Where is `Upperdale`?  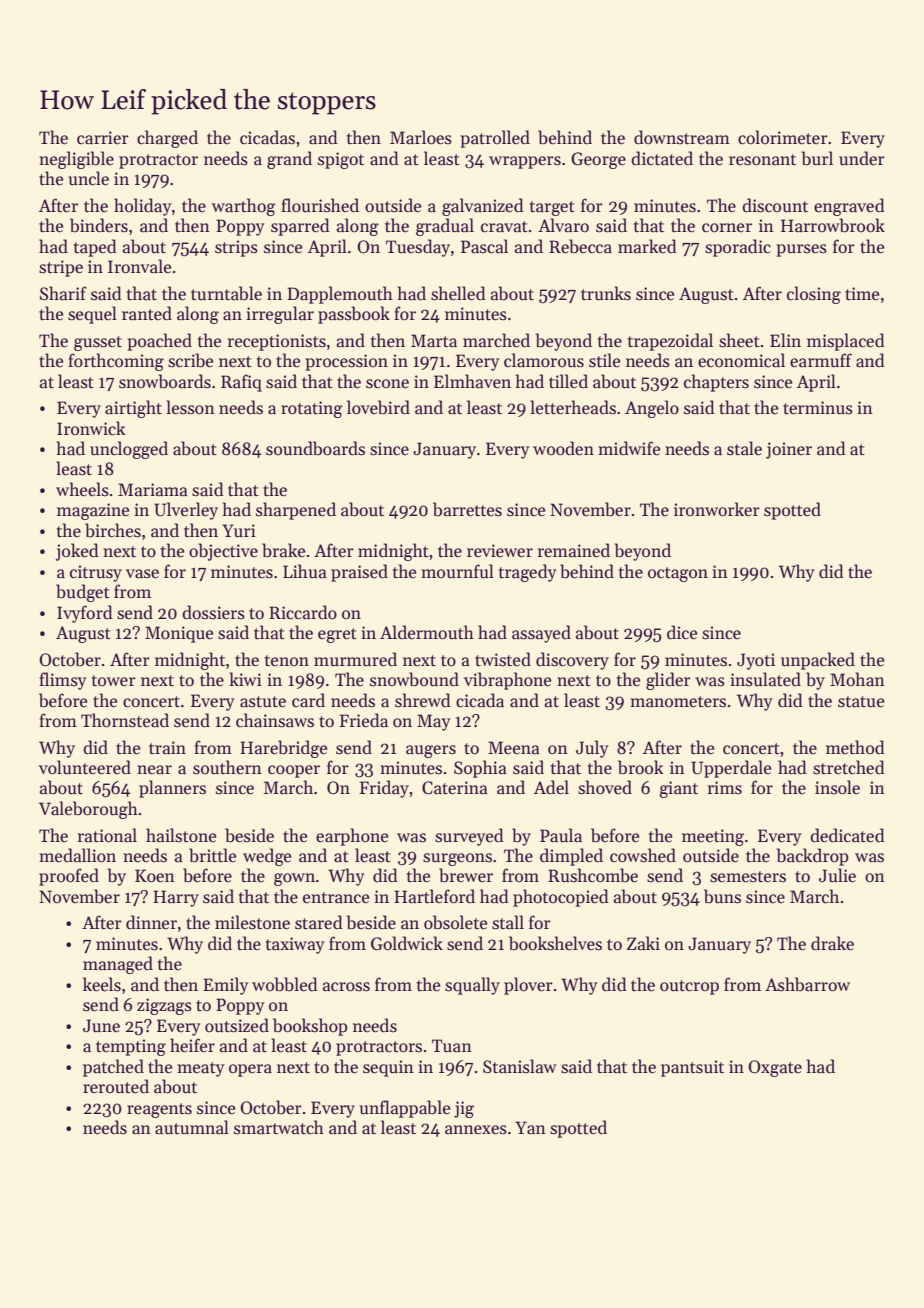
Upperdale is located at coordinates (731, 769).
